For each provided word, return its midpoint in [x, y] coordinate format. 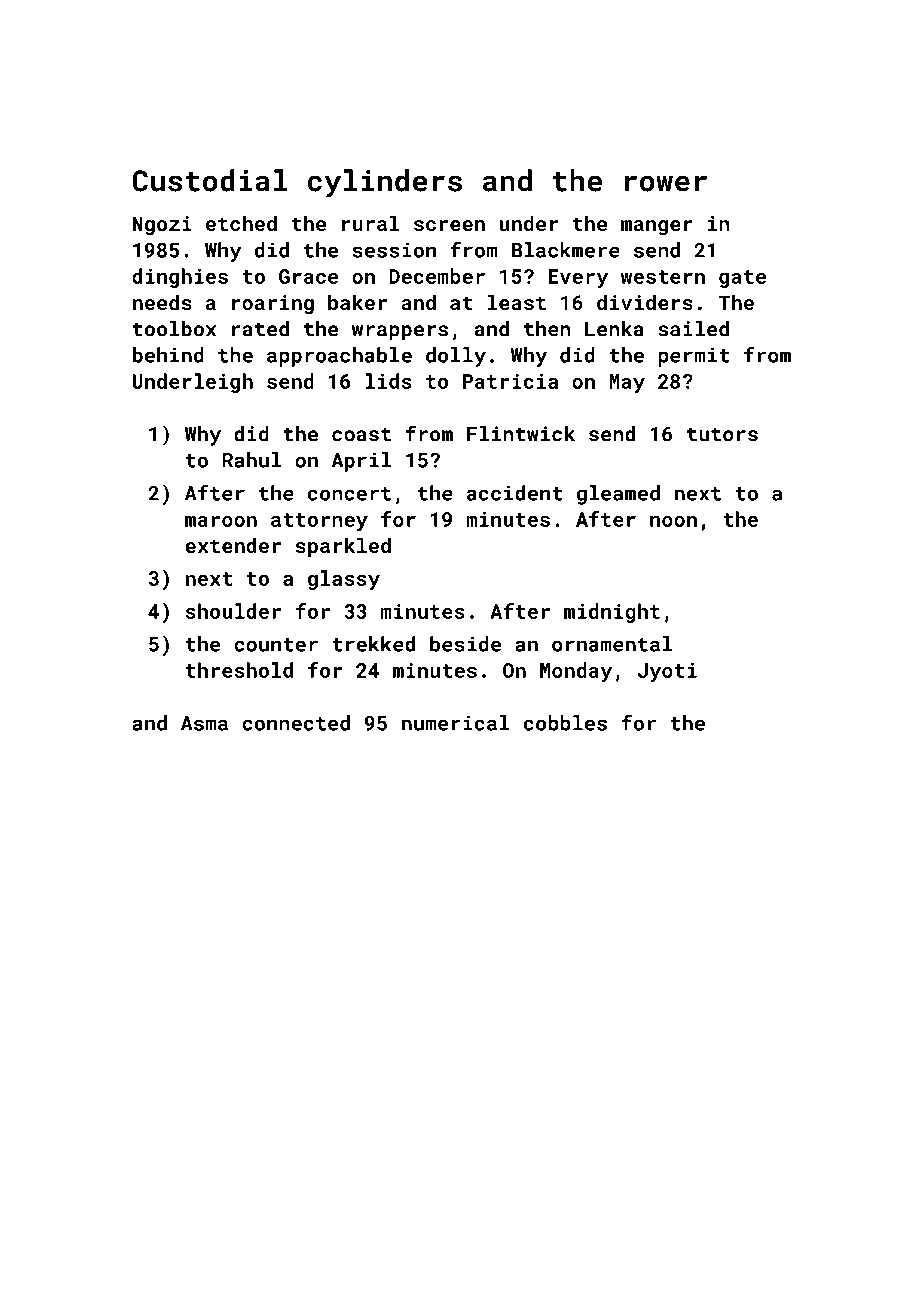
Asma [204, 723]
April [361, 462]
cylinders [385, 183]
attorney [319, 522]
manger [657, 227]
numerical [456, 723]
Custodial [210, 180]
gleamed [618, 495]
